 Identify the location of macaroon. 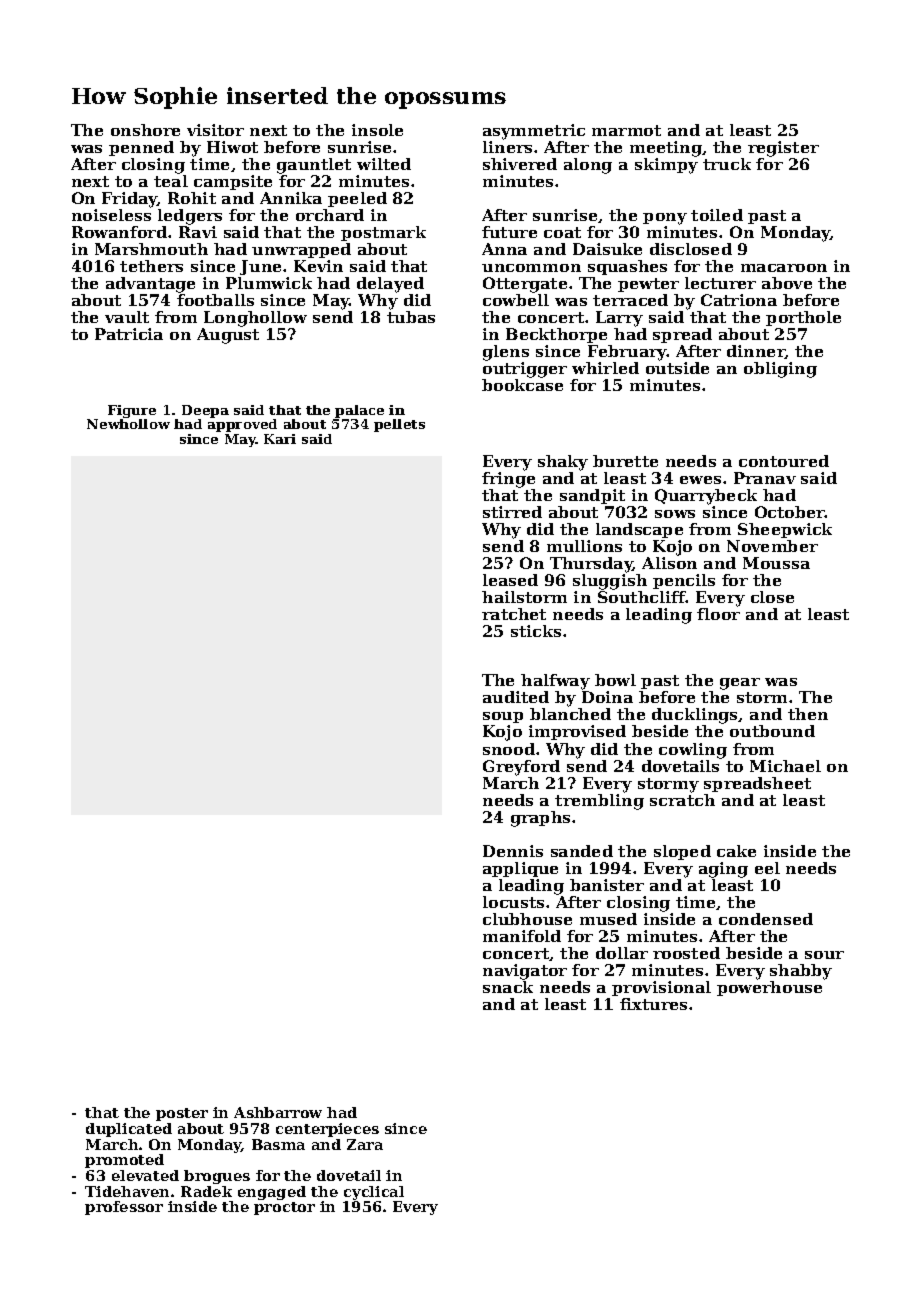
(784, 268).
